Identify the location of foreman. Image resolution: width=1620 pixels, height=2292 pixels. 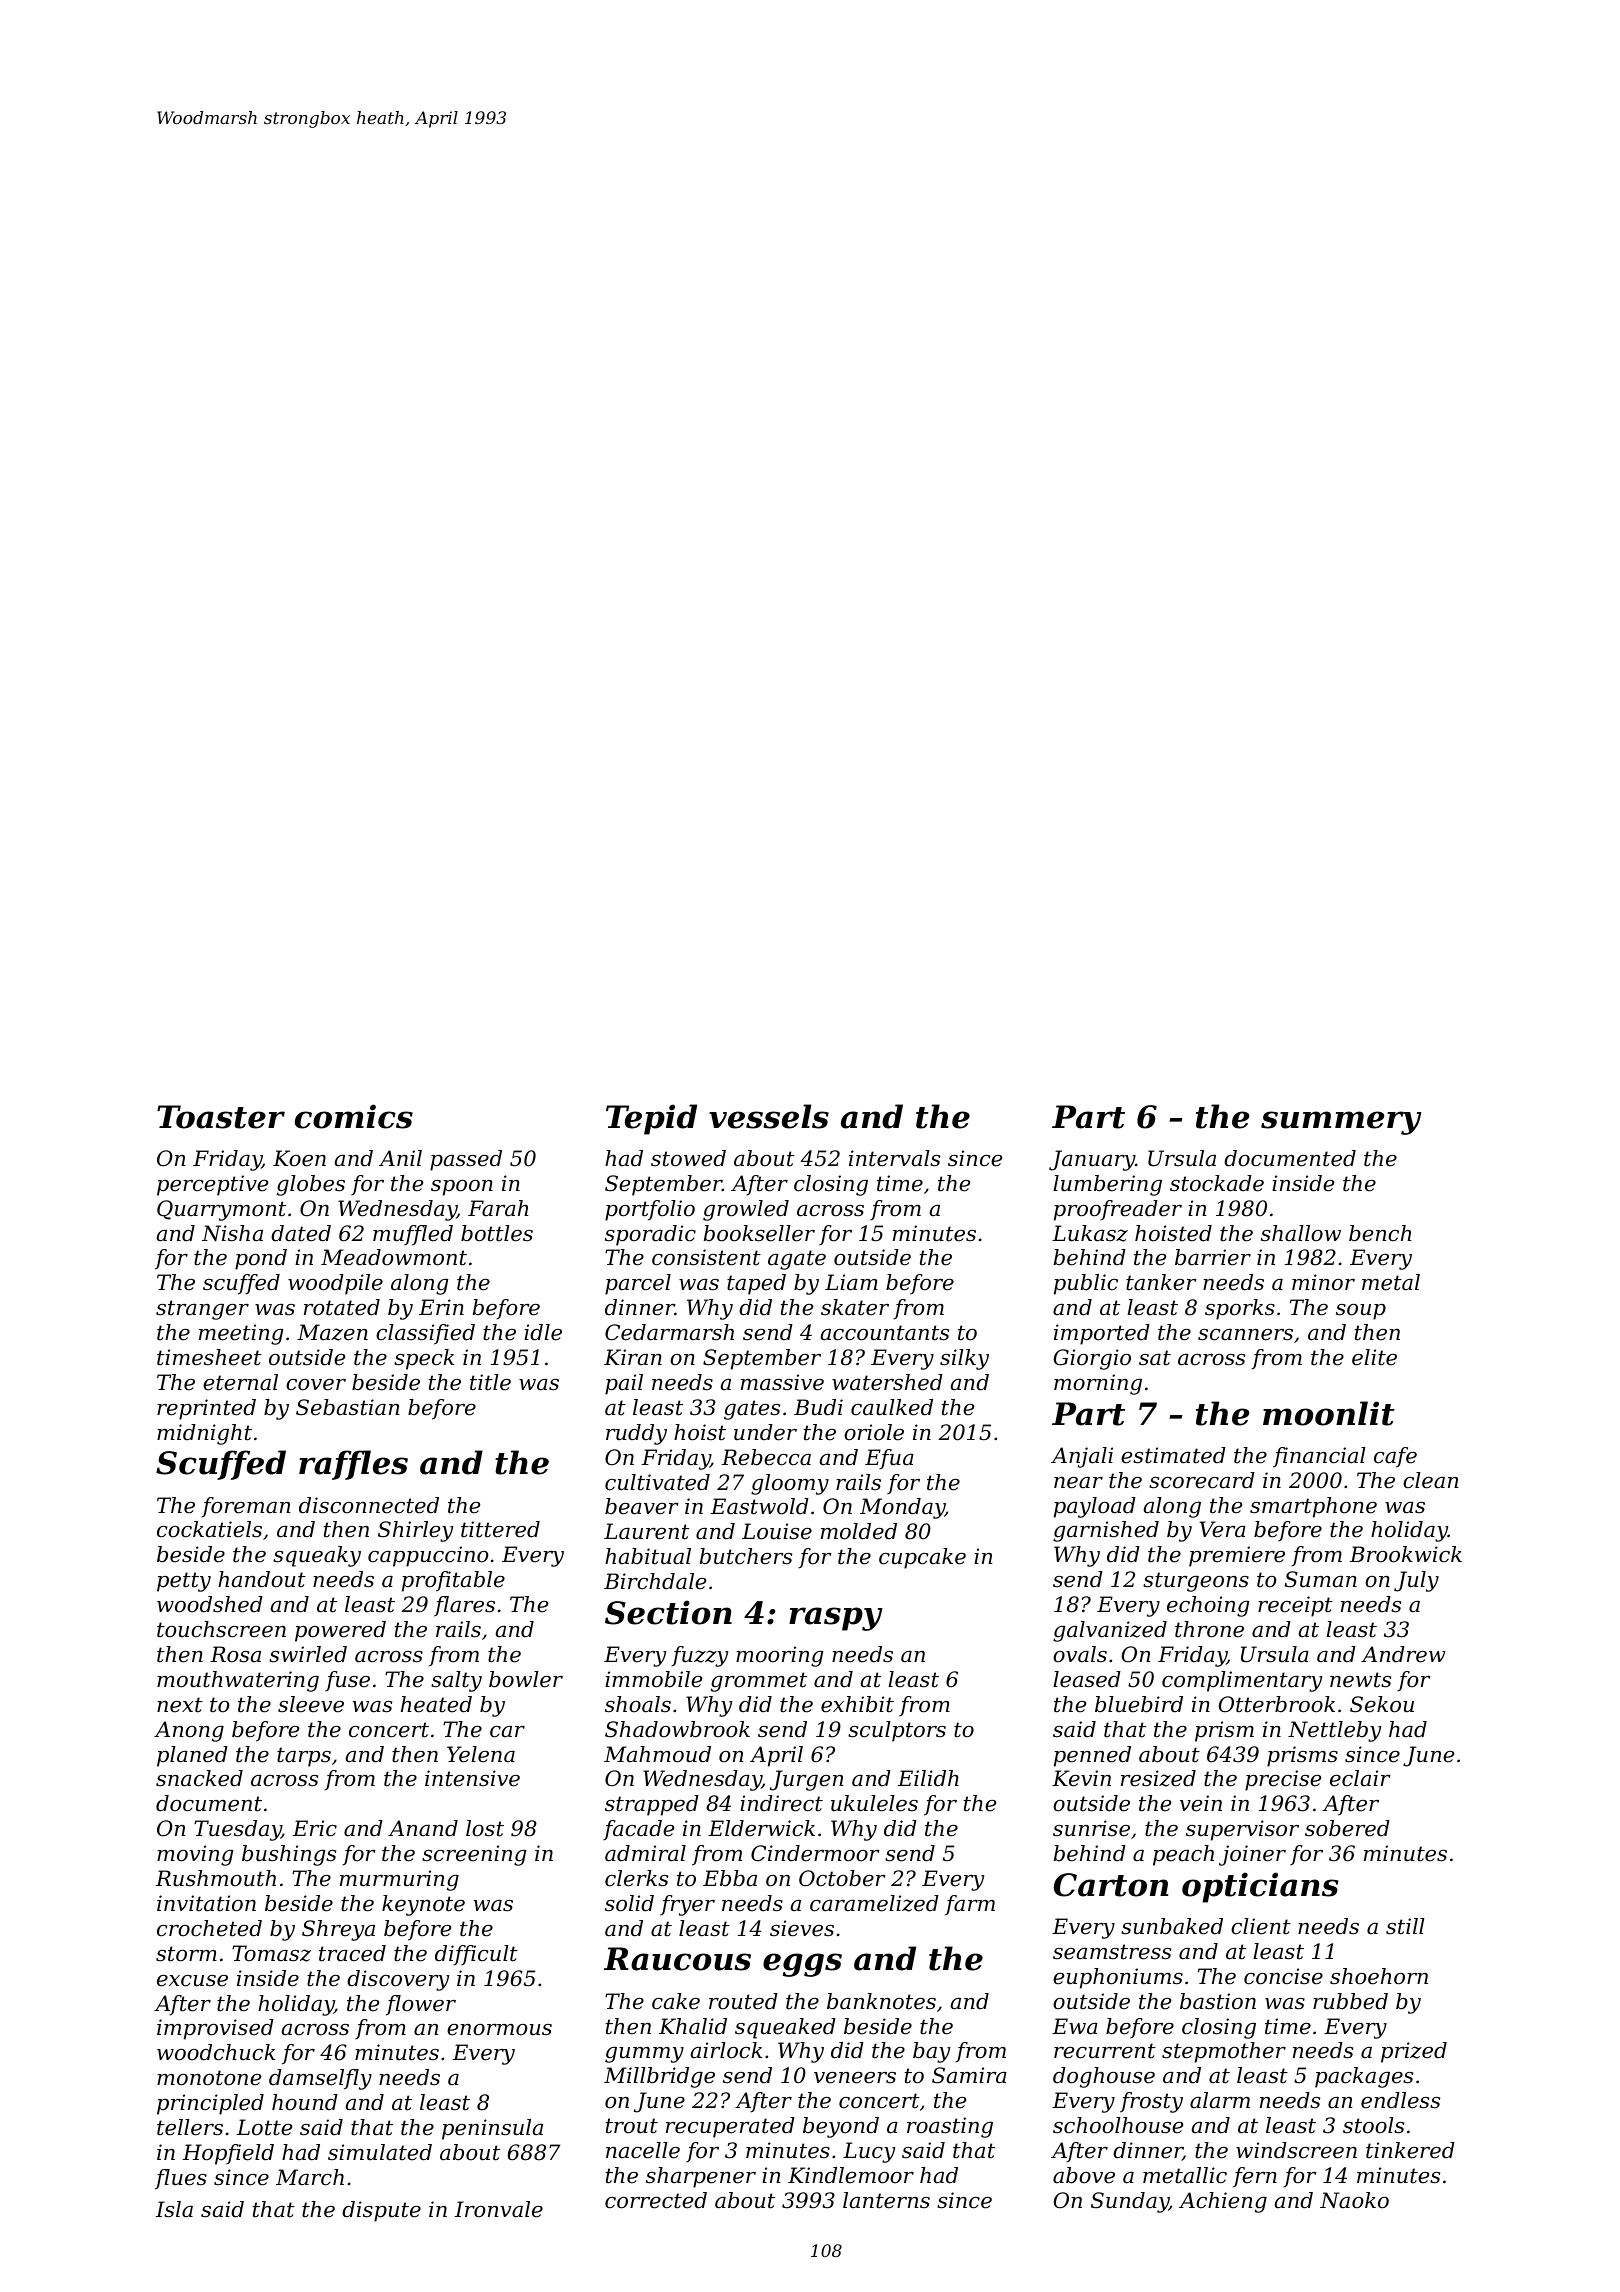
(245, 1507).
